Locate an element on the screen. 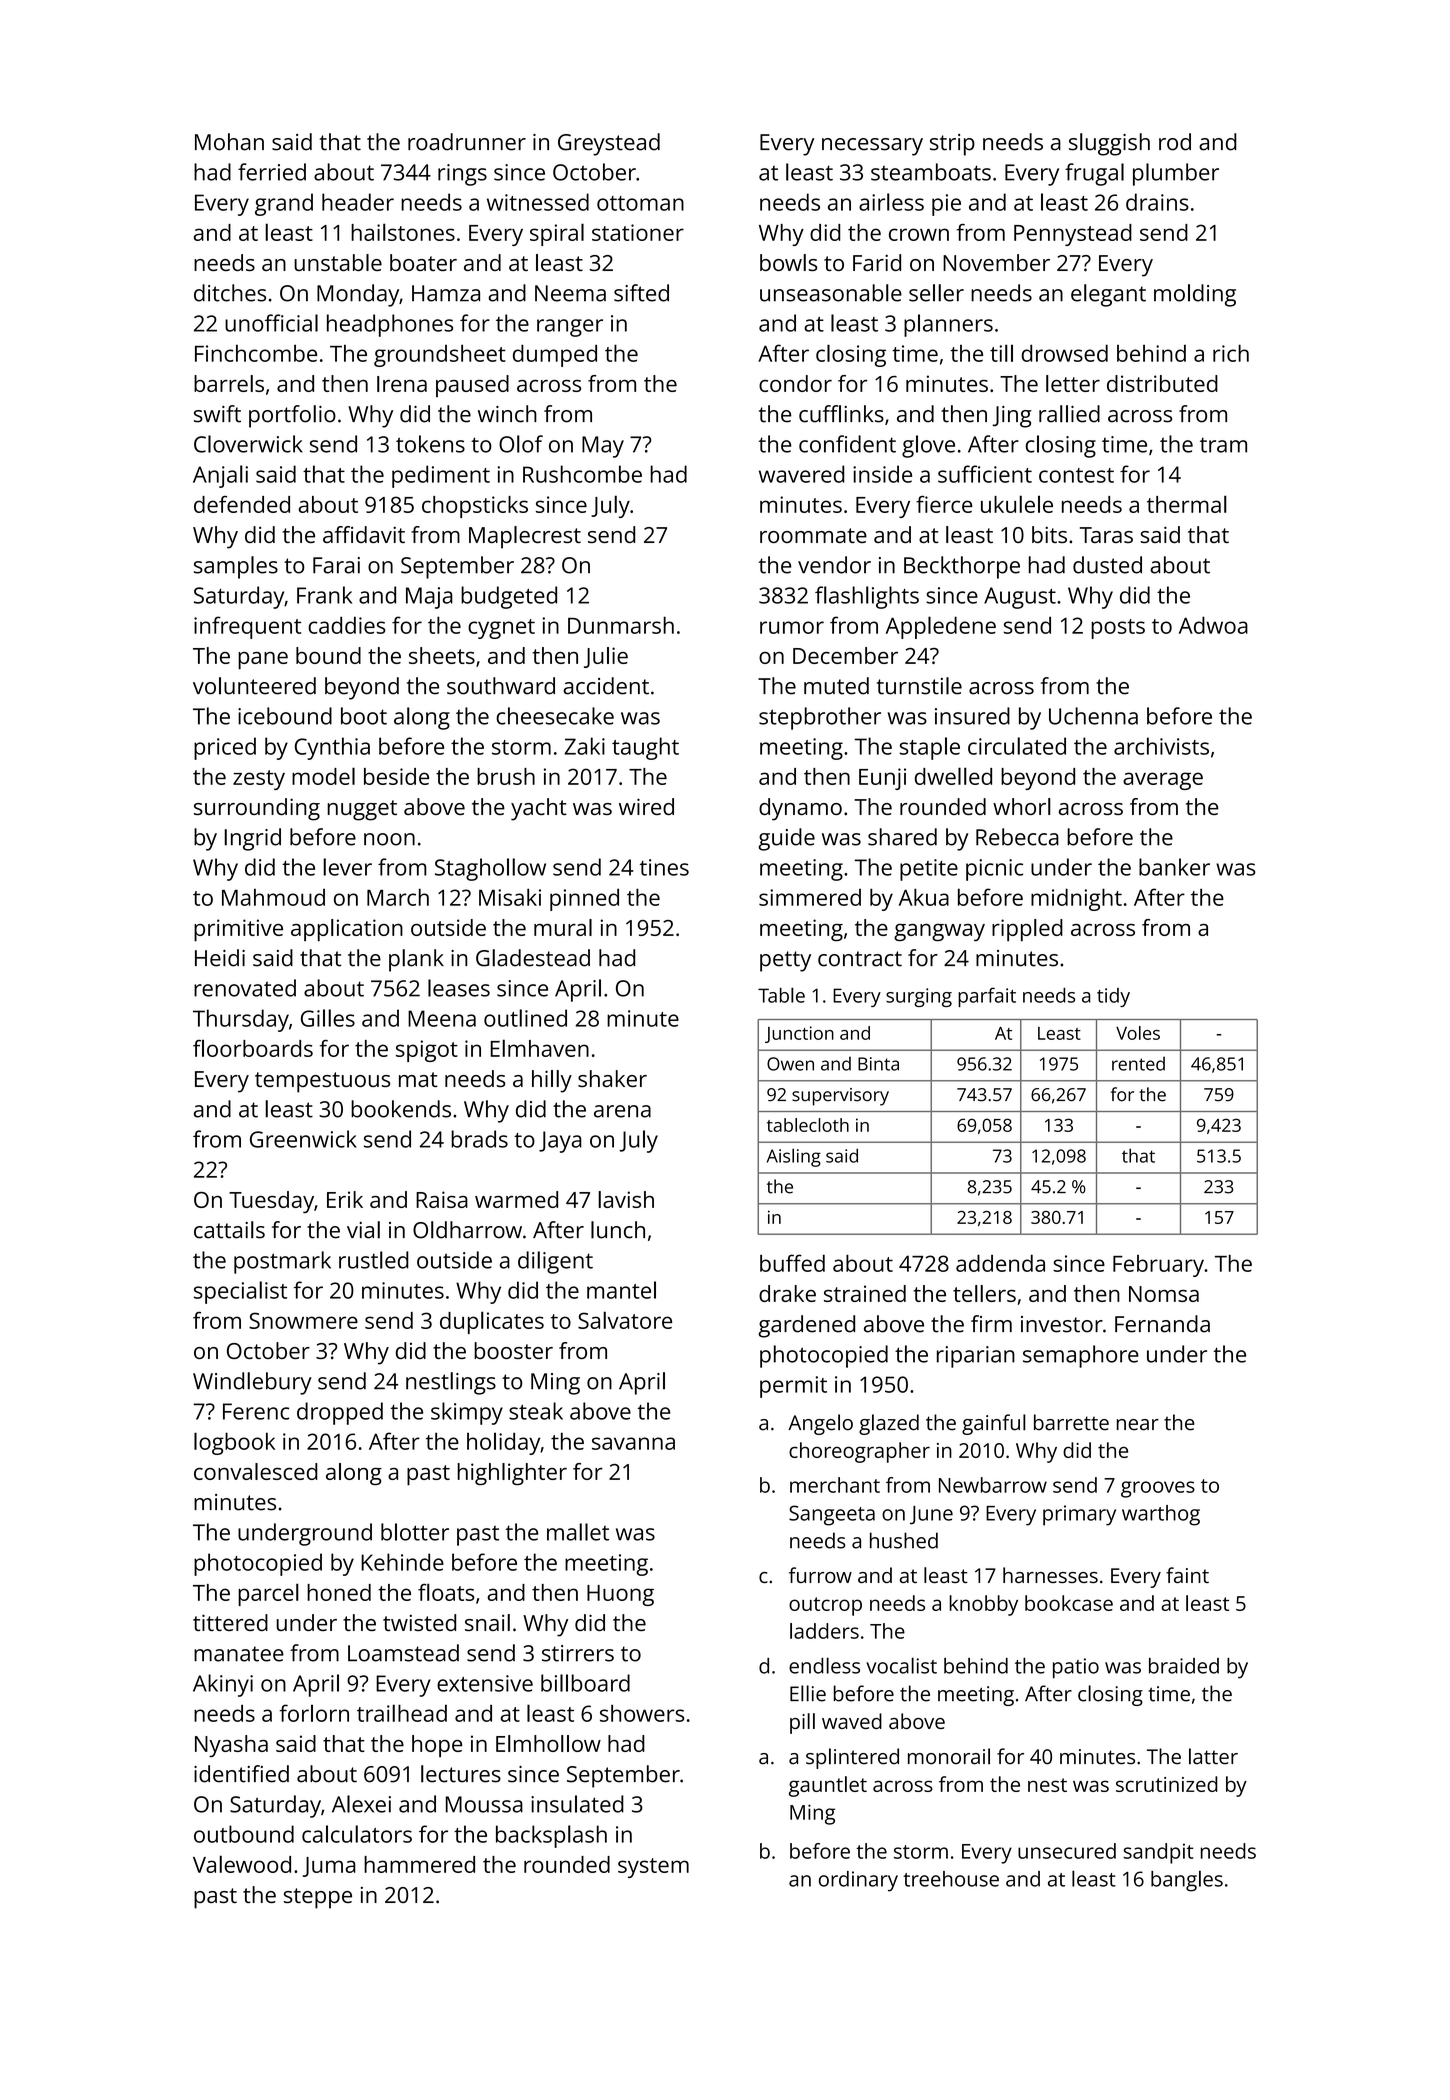  bangles is located at coordinates (1187, 1881).
